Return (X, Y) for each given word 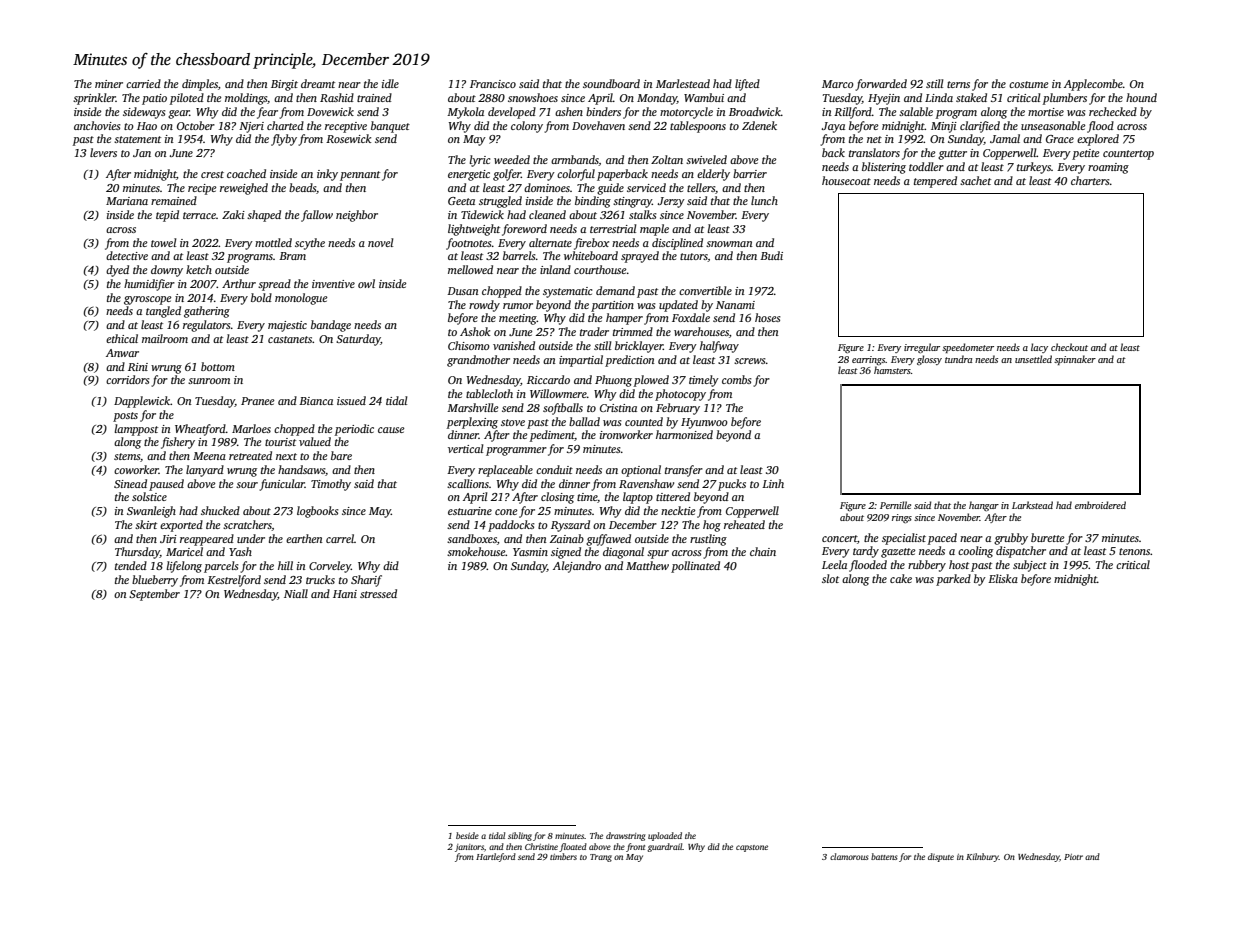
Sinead (130, 483)
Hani (345, 594)
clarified (980, 127)
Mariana (127, 201)
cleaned (547, 214)
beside (467, 835)
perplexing (472, 423)
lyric (479, 161)
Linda (939, 97)
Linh (773, 483)
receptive (346, 127)
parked (953, 580)
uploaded (665, 836)
